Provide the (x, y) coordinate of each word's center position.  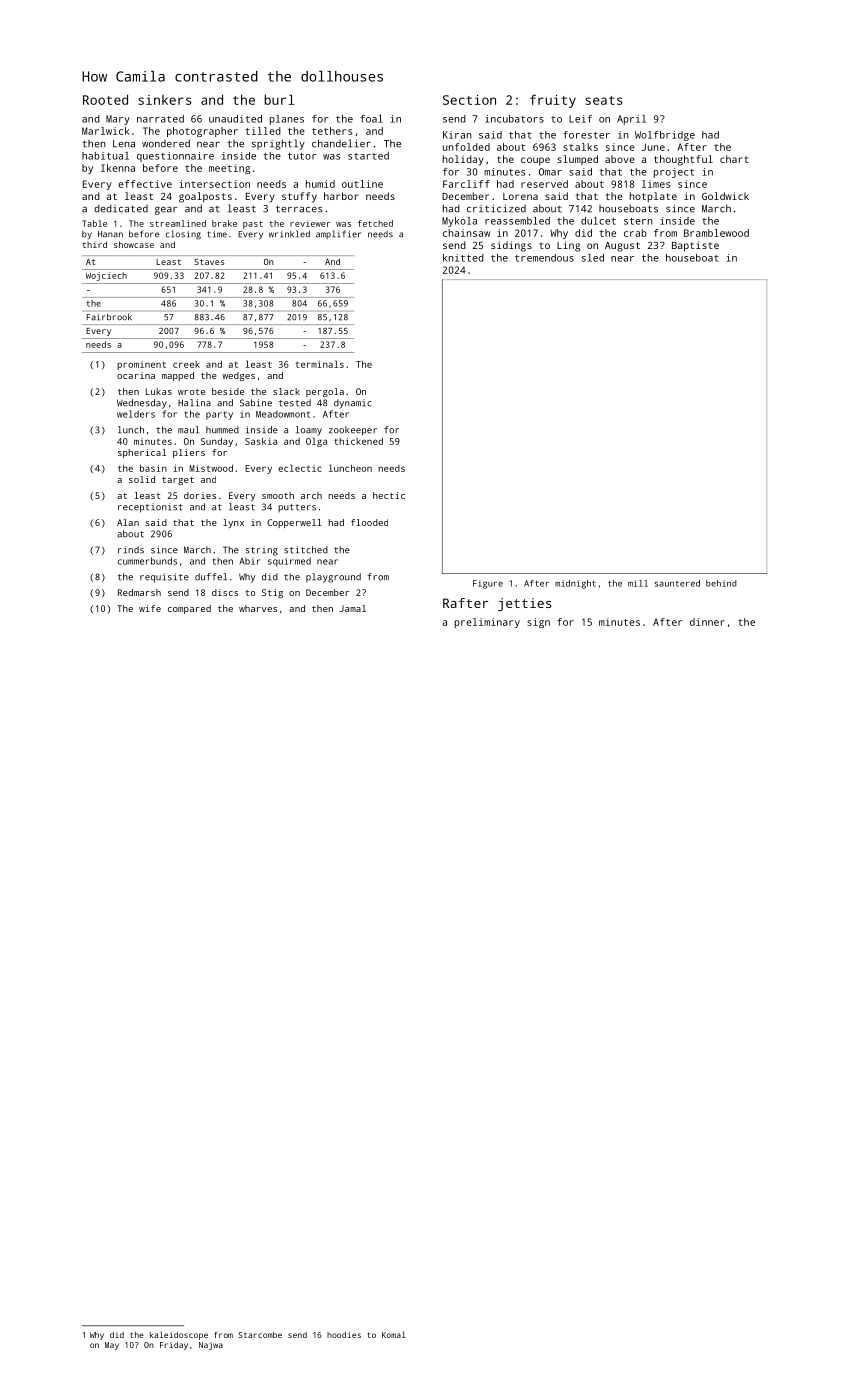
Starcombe (260, 1335)
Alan (128, 522)
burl (280, 99)
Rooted (105, 99)
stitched (306, 550)
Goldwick (725, 196)
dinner (707, 622)
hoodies (344, 1335)
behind (721, 583)
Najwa (211, 1346)
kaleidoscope (179, 1336)
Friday (174, 1346)
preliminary (487, 623)
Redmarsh (139, 592)
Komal (394, 1334)
